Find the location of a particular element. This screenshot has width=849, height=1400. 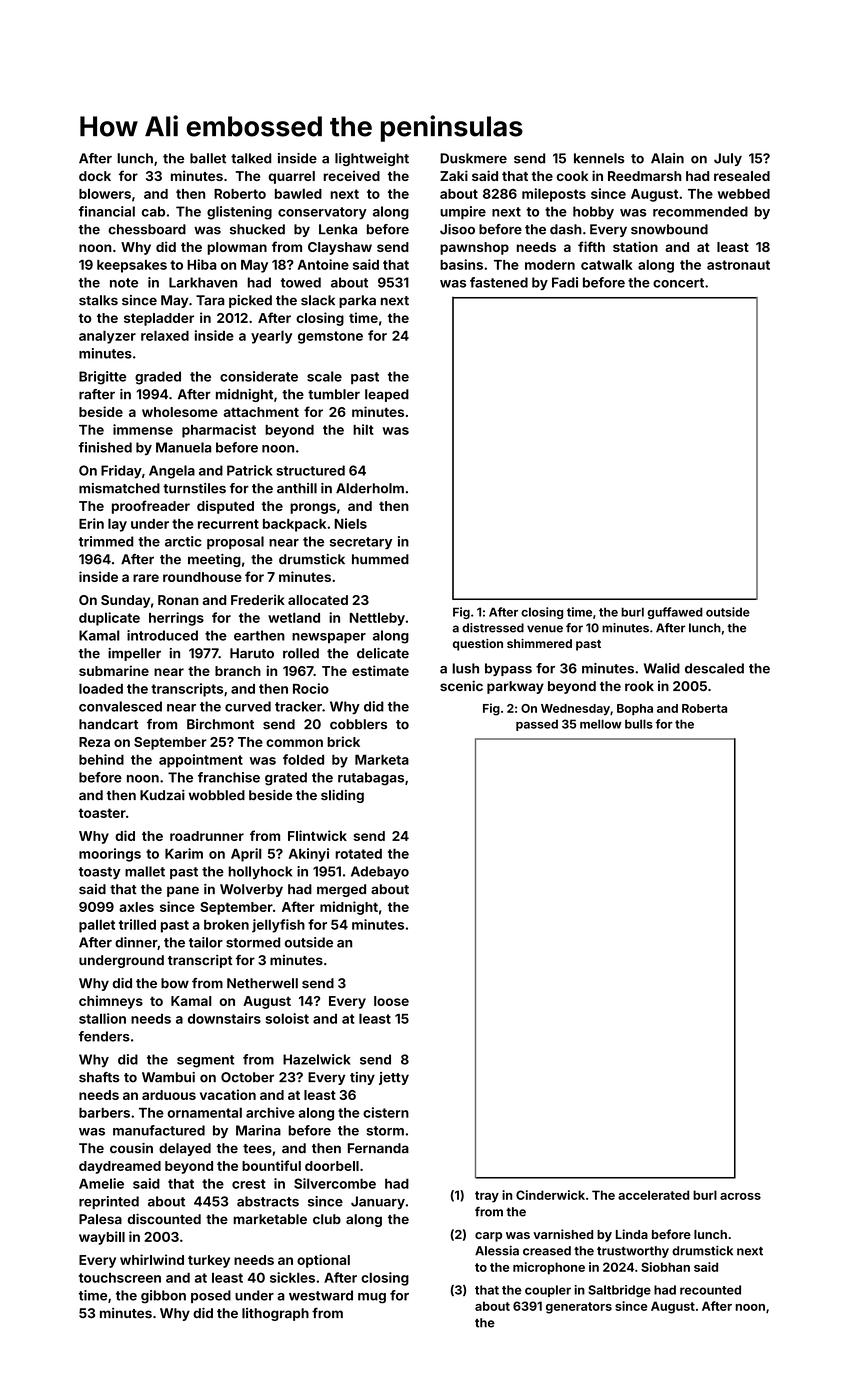

mellow is located at coordinates (601, 724).
